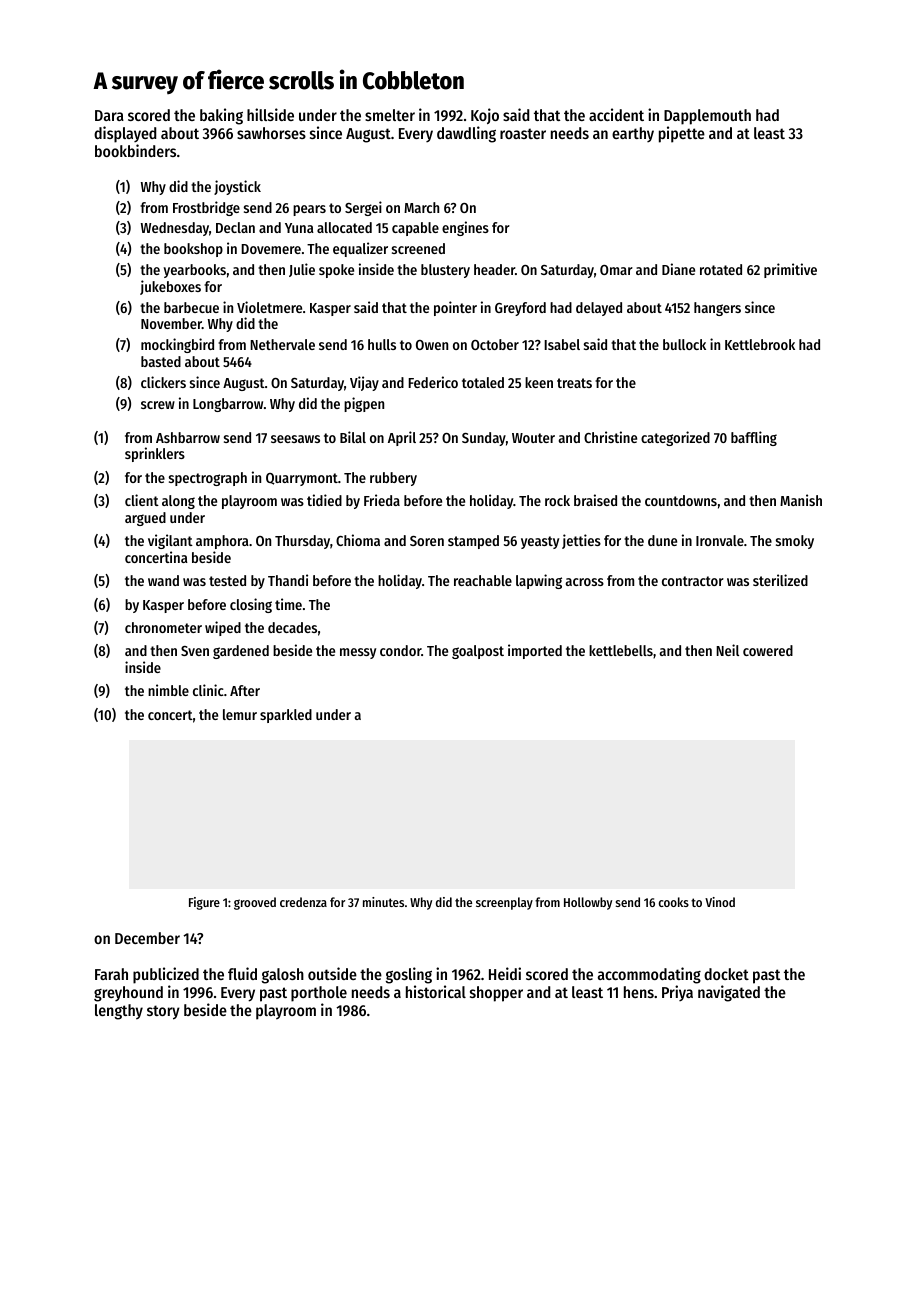 This screenshot has height=1314, width=924. I want to click on pigpen, so click(364, 404).
